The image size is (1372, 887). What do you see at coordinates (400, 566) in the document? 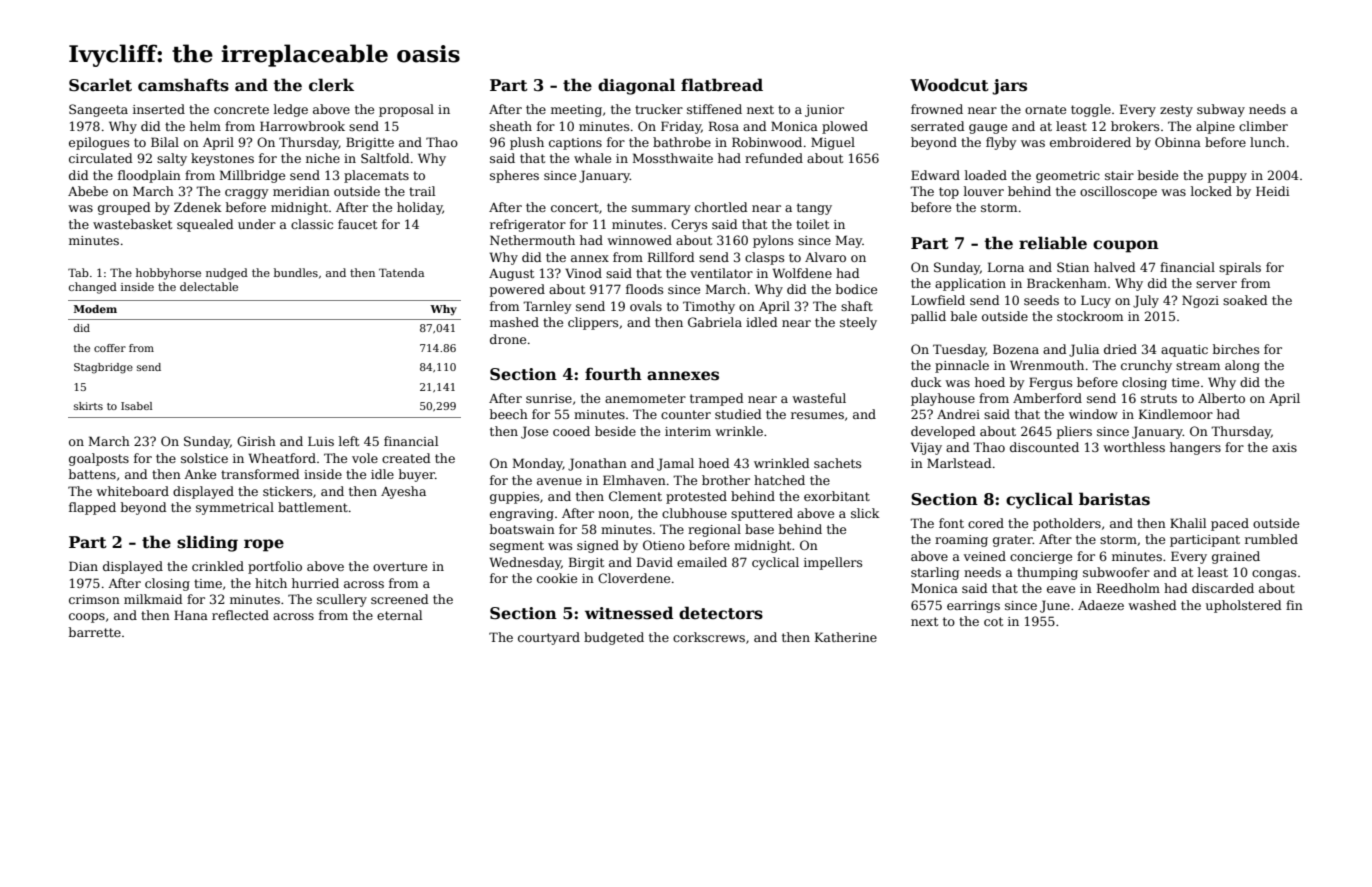
I see `overture` at bounding box center [400, 566].
